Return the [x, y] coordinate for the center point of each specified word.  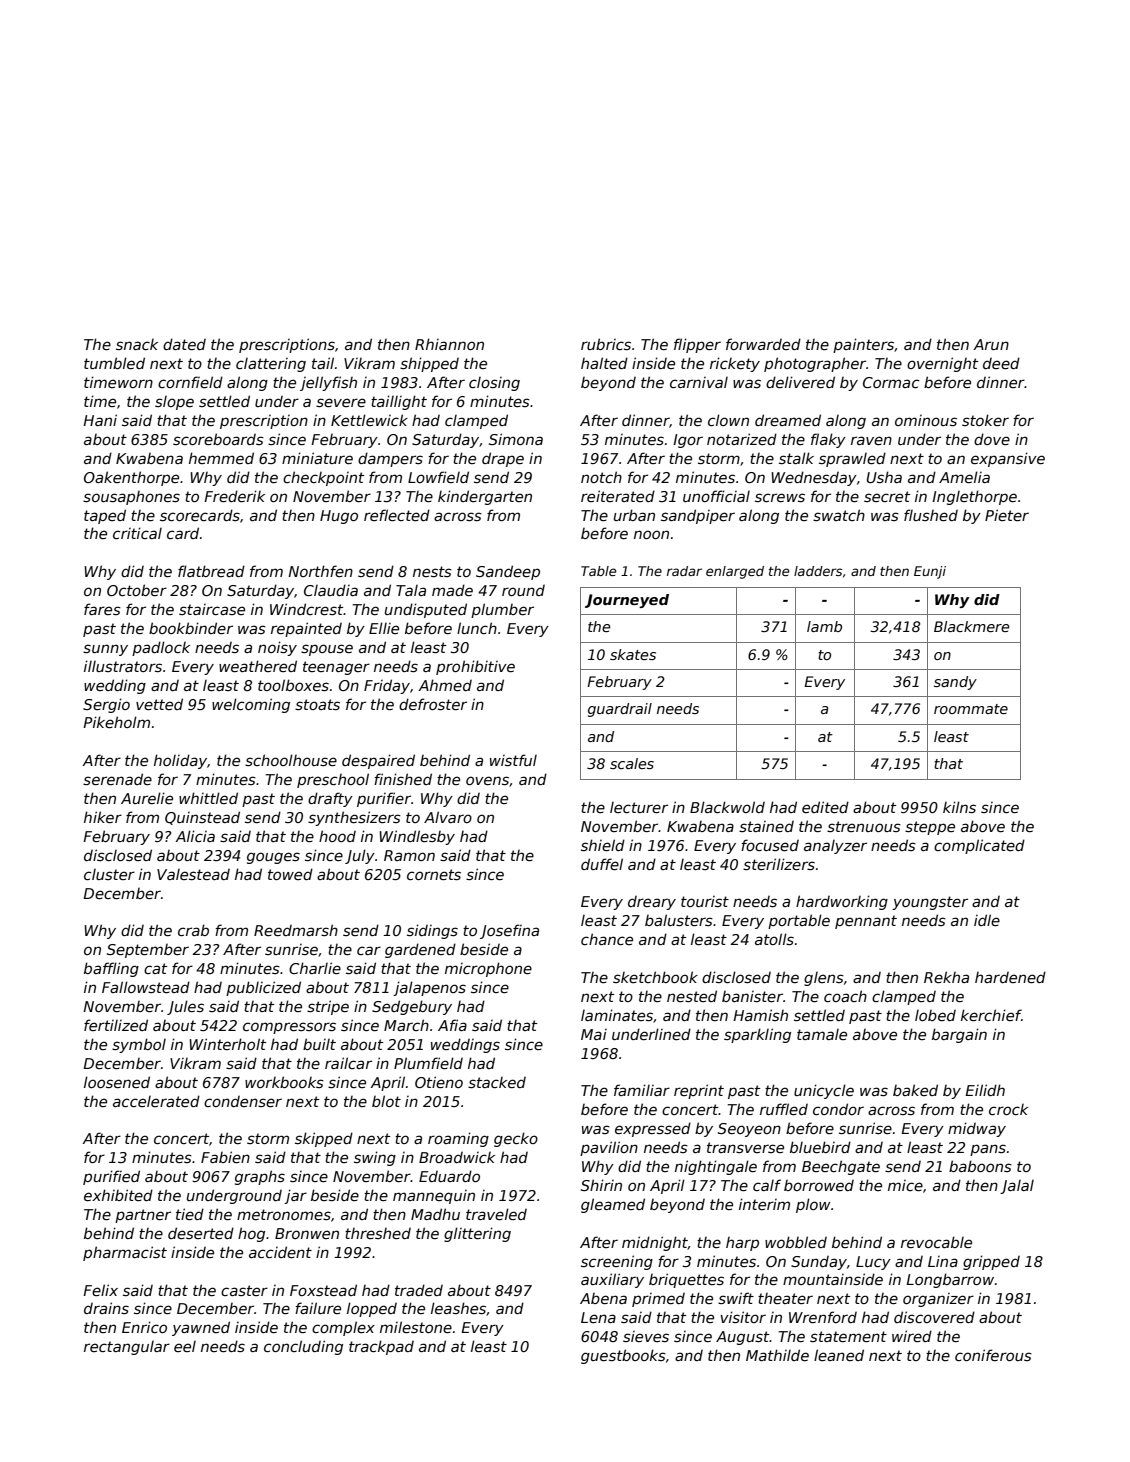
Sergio [106, 705]
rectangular [127, 1348]
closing [494, 384]
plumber [502, 610]
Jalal [1017, 1187]
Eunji [930, 572]
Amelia [964, 477]
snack [137, 344]
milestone [416, 1327]
